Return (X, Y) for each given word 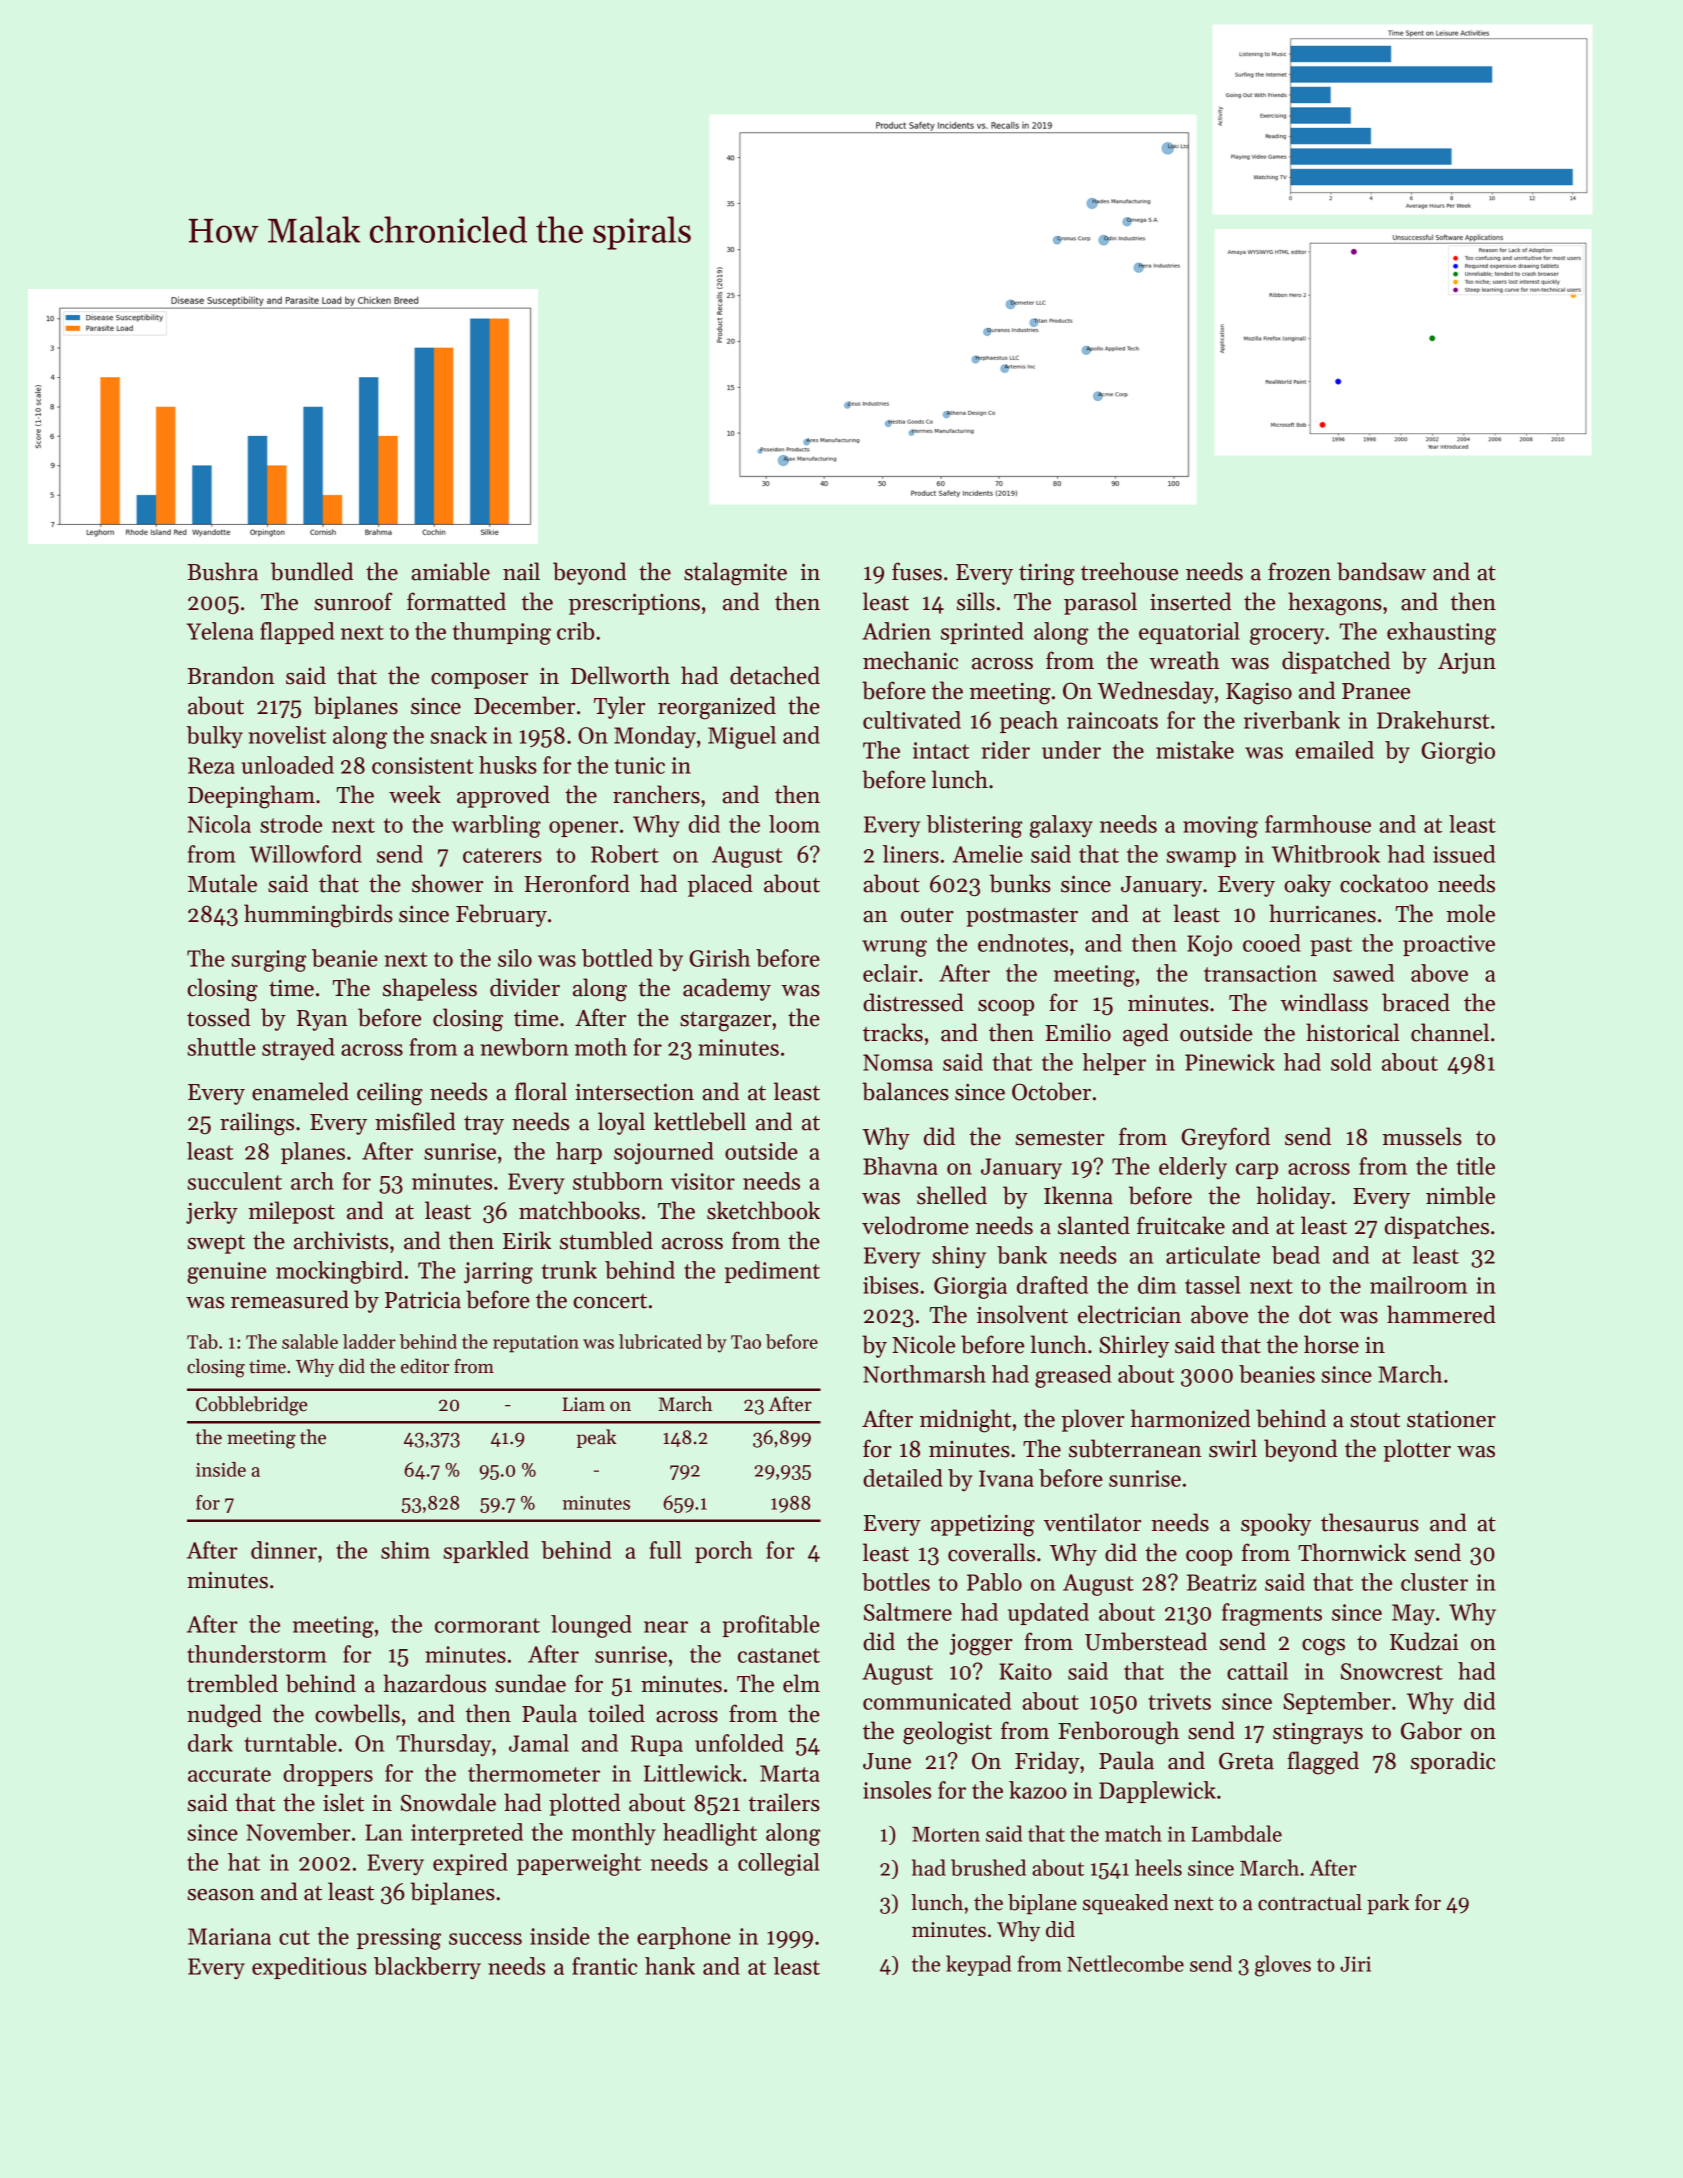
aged (1146, 1035)
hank (670, 1966)
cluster (1434, 1582)
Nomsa (898, 1062)
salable (310, 1341)
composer (479, 681)
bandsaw (1381, 571)
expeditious (309, 1968)
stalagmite (735, 574)
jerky (212, 1212)
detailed (903, 1478)
